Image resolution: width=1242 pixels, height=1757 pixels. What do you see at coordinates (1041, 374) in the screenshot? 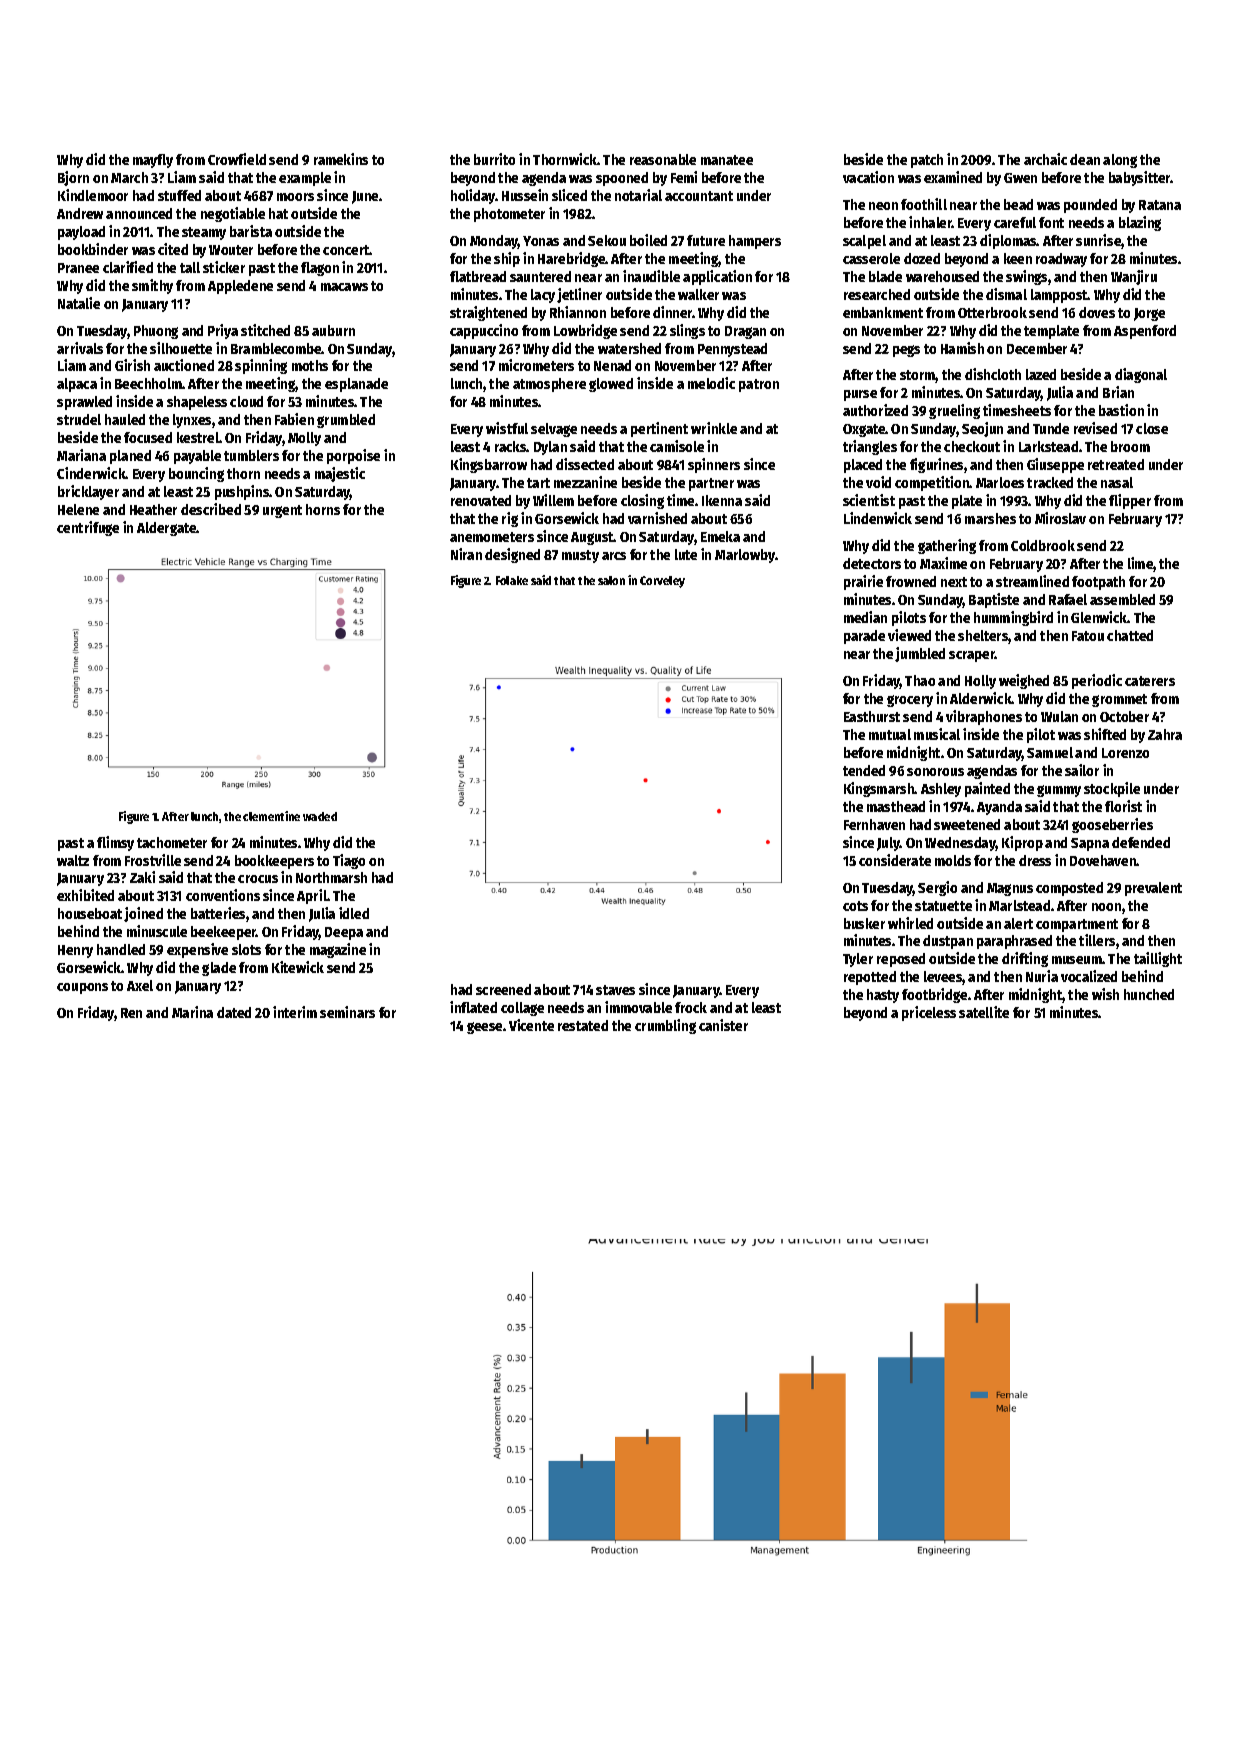
I see `lazed` at bounding box center [1041, 374].
